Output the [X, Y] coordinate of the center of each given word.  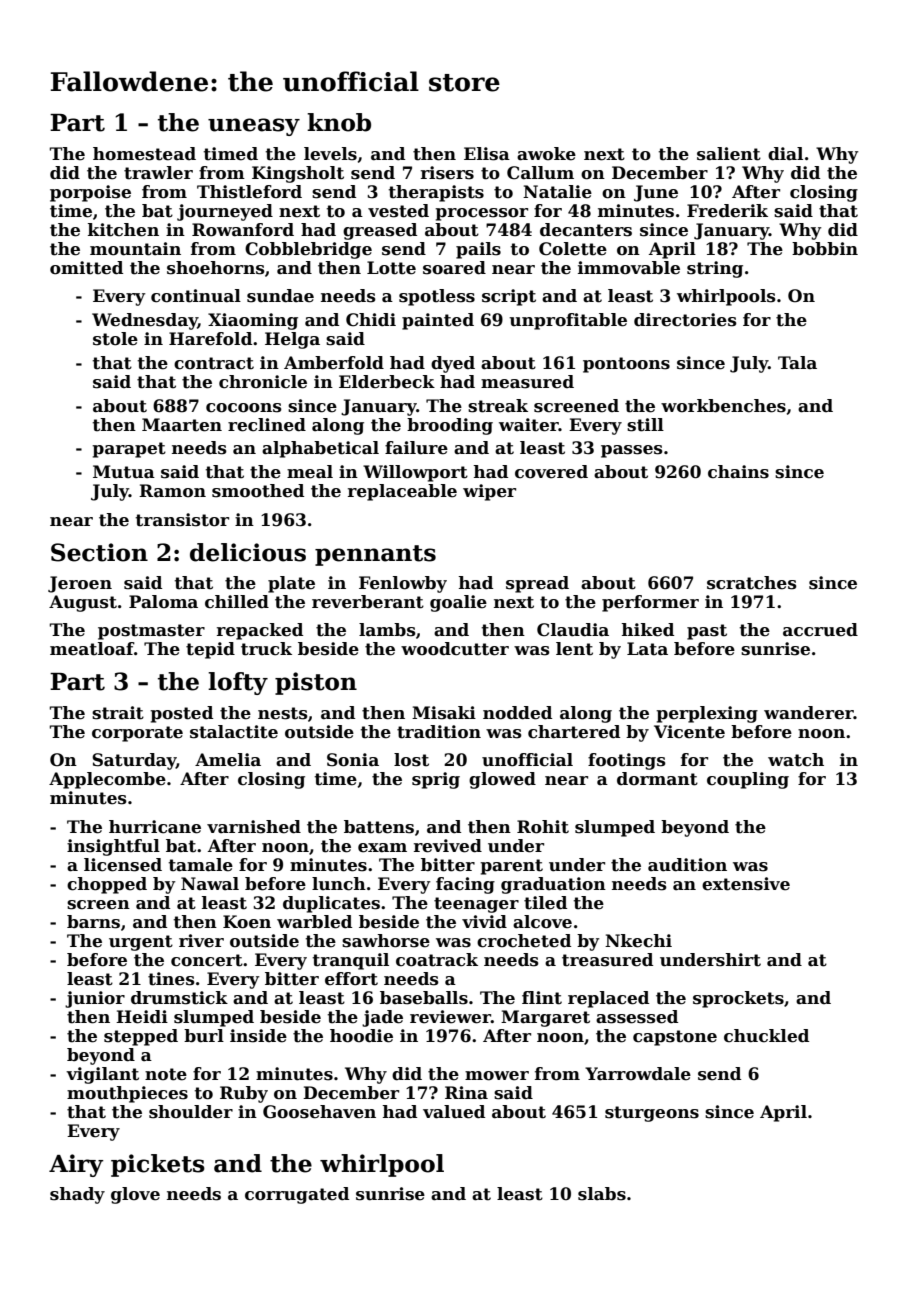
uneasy [254, 127]
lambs [387, 630]
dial [785, 154]
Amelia [228, 760]
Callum [540, 173]
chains [738, 472]
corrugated [297, 1195]
